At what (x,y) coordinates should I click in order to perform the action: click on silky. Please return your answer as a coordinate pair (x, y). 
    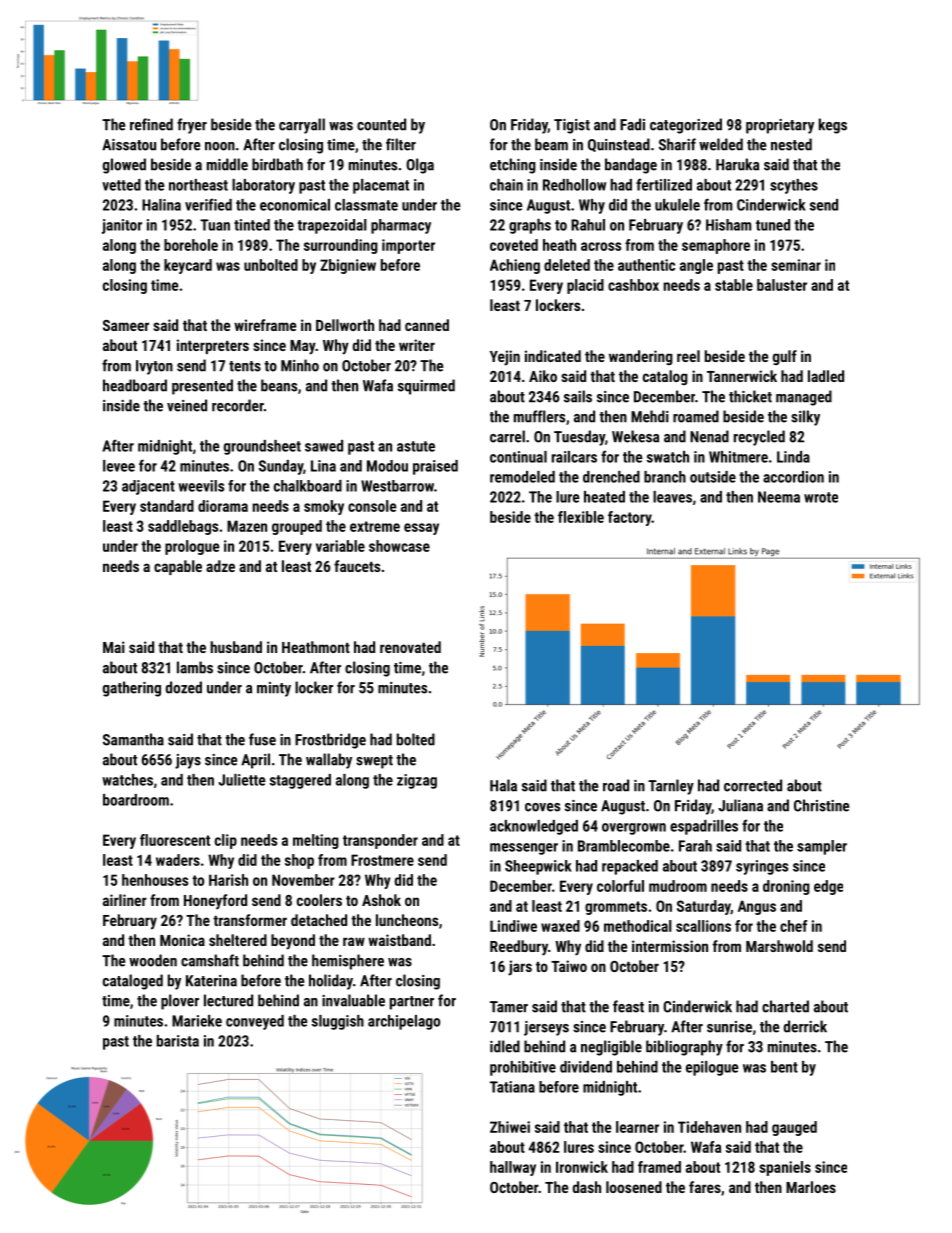
    Looking at the image, I should click on (805, 418).
